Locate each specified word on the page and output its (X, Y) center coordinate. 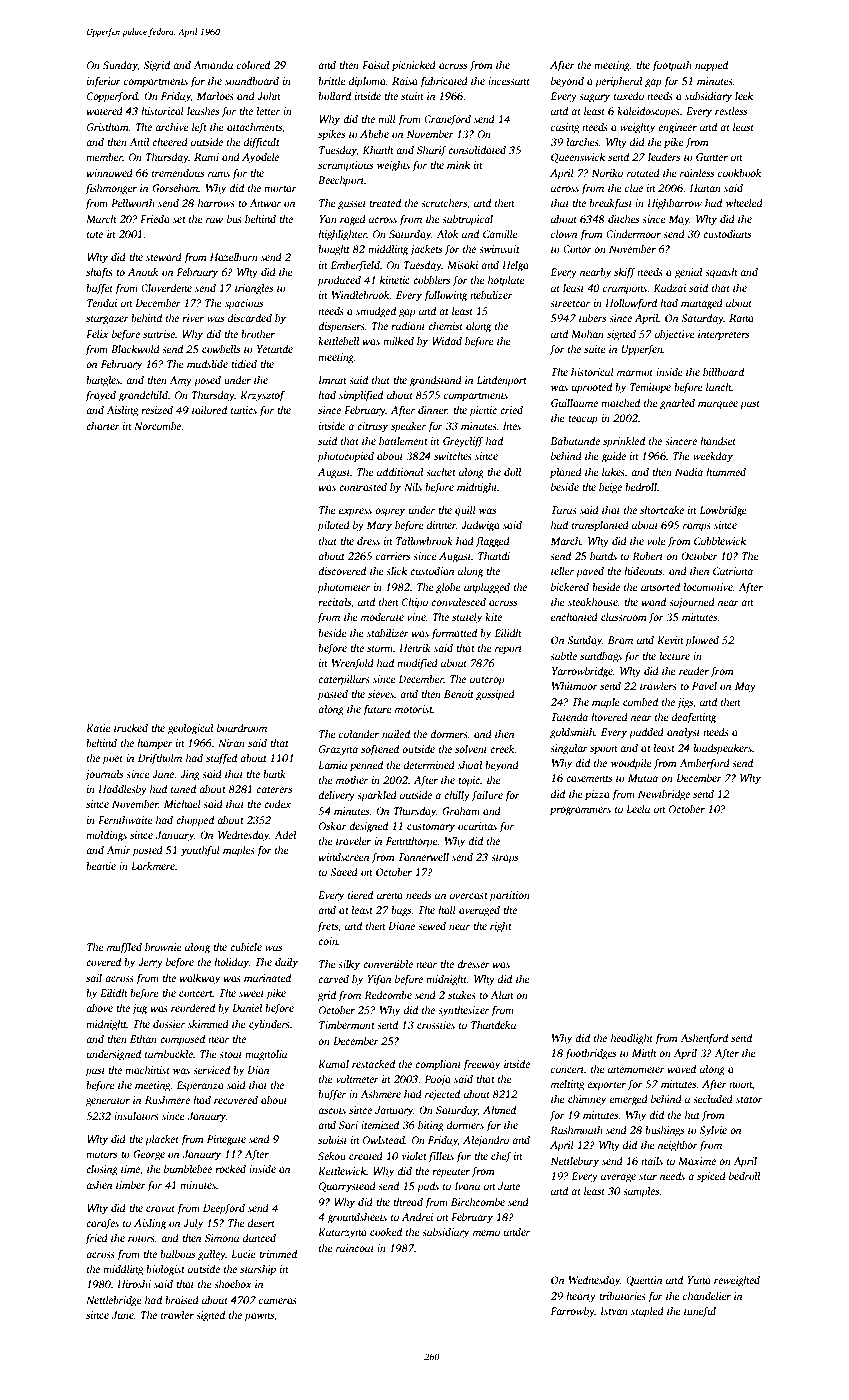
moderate (382, 617)
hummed (726, 472)
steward (164, 257)
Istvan (614, 1311)
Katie (98, 728)
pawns (259, 1317)
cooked (386, 1232)
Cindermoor (633, 234)
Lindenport (501, 381)
